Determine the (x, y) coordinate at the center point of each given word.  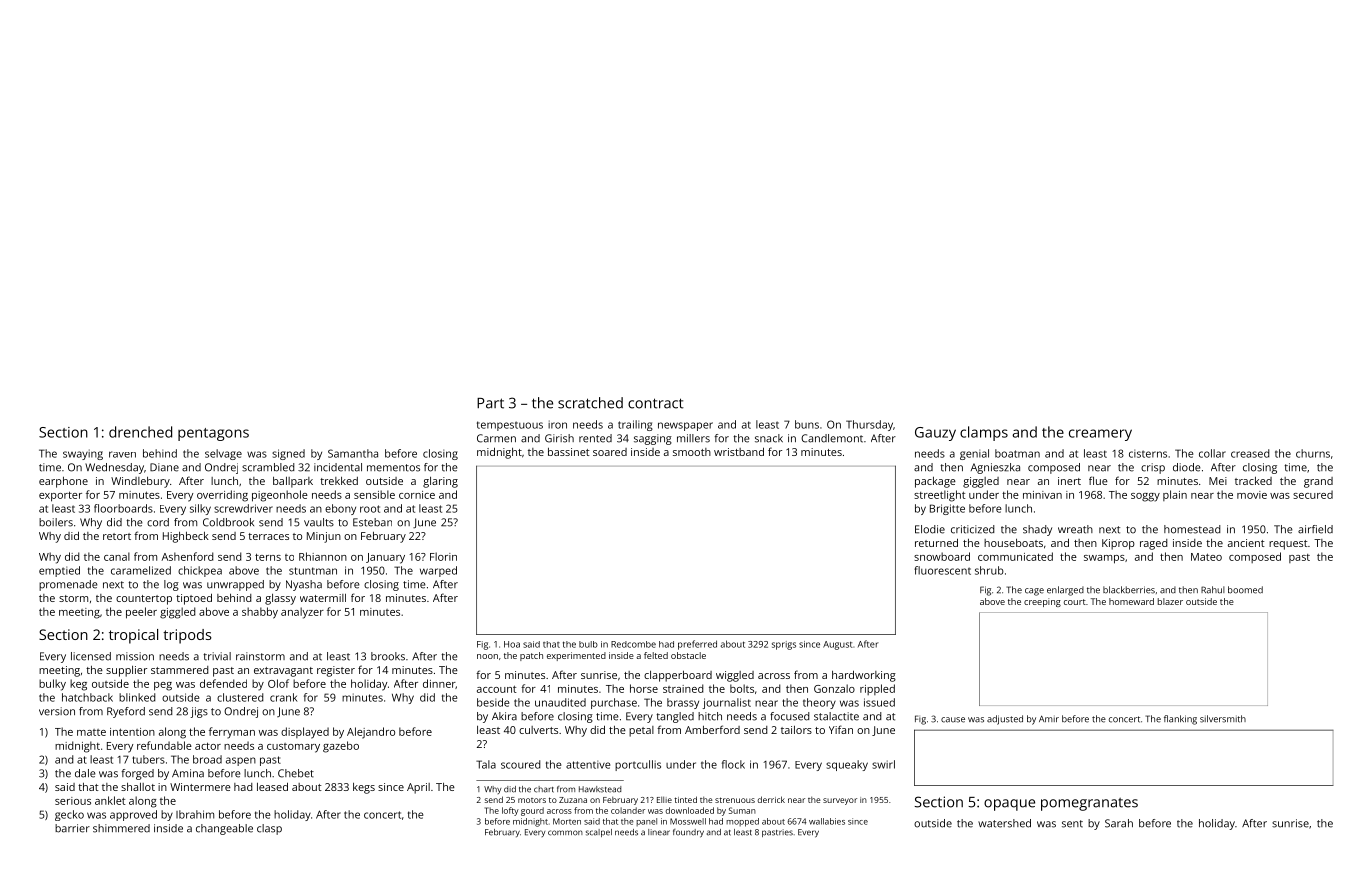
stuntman (313, 571)
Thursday (869, 425)
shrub (989, 570)
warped (438, 571)
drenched (140, 432)
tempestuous (510, 426)
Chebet (296, 773)
